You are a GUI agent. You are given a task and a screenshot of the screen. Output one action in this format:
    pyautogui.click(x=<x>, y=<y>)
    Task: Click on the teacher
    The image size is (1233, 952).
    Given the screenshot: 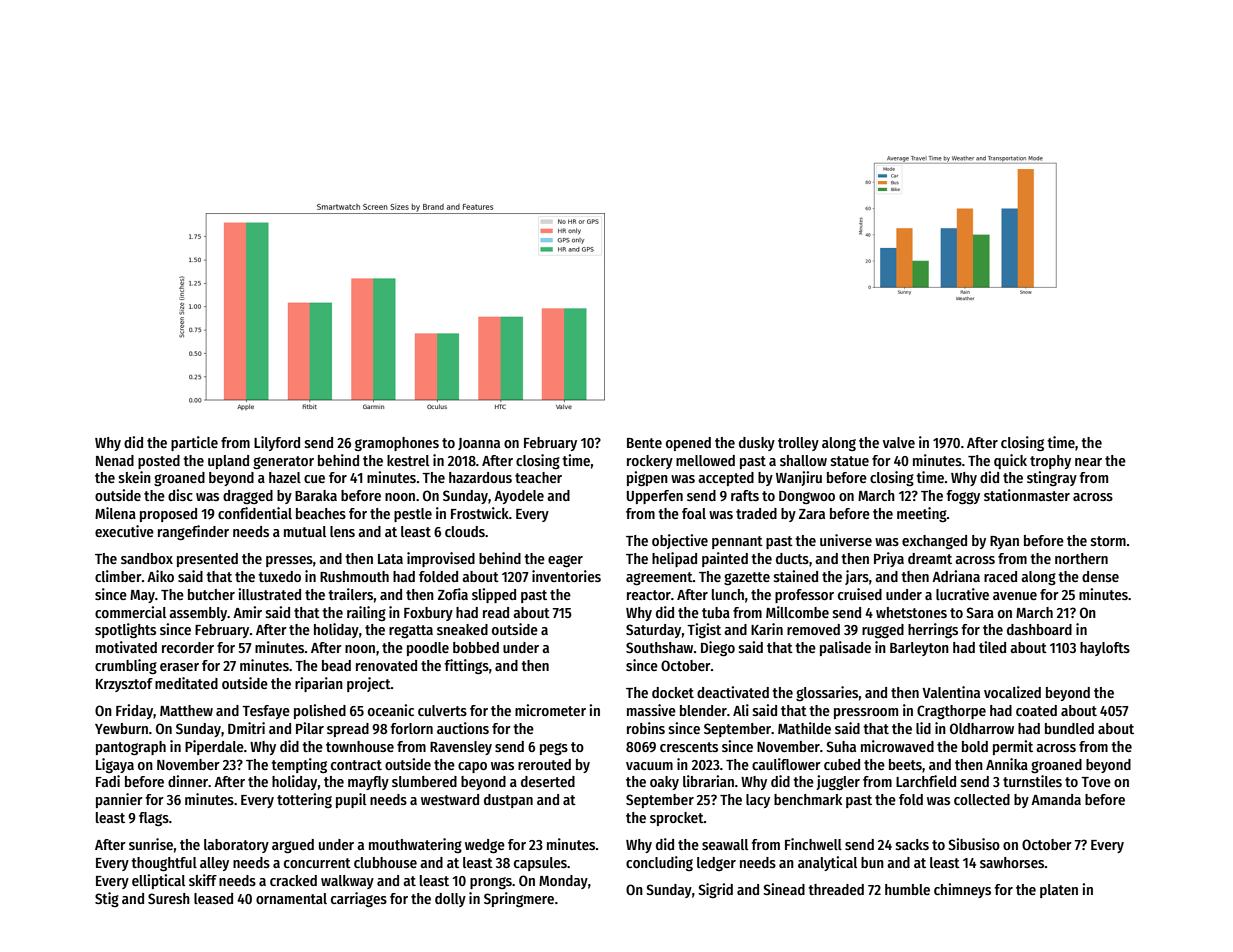 What is the action you would take?
    pyautogui.click(x=538, y=477)
